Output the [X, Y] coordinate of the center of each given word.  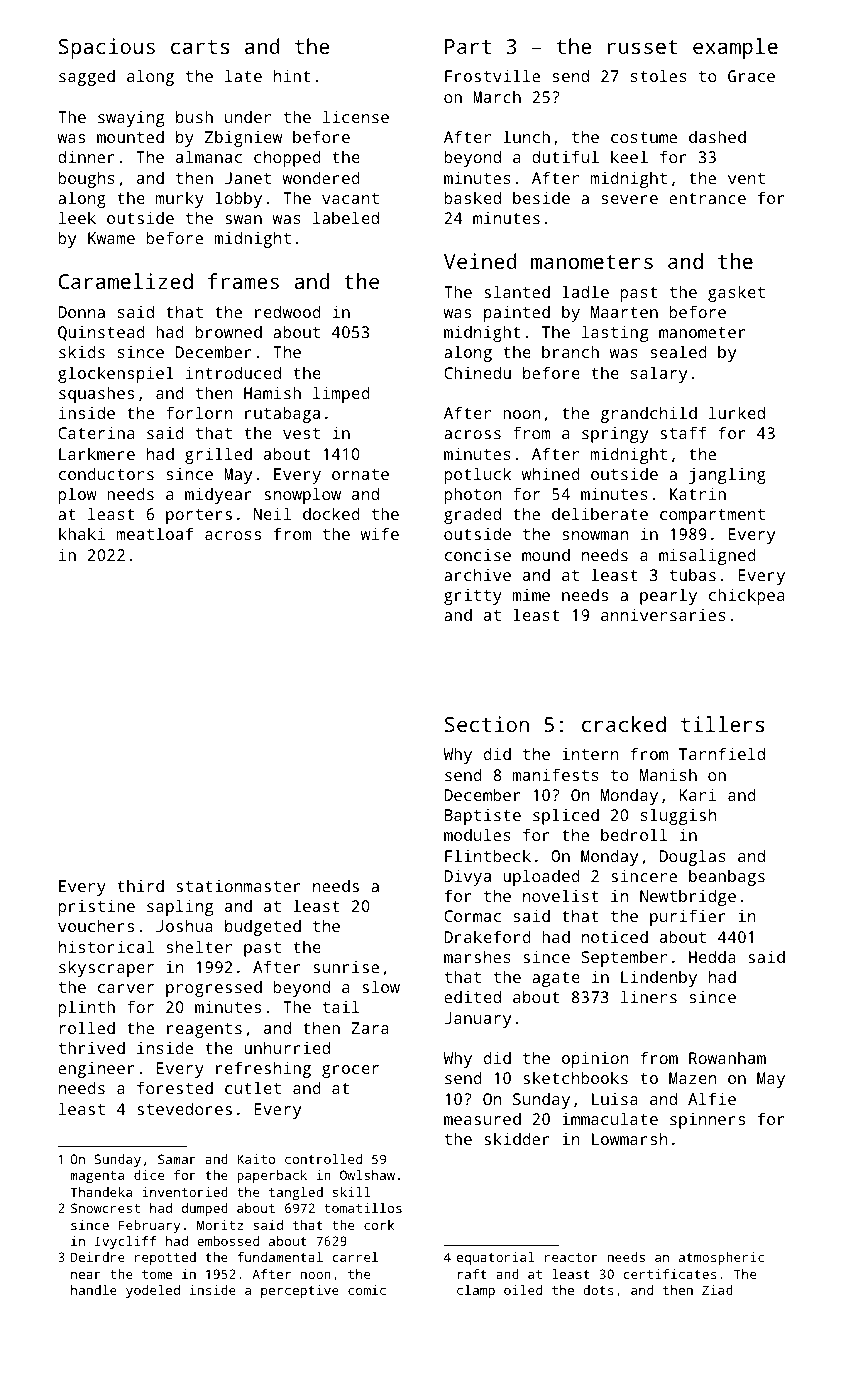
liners [649, 996]
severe [629, 199]
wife [380, 533]
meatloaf [155, 533]
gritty [473, 597]
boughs [86, 179]
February [149, 1226]
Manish [668, 774]
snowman [595, 535]
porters [199, 516]
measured [482, 1118]
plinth [86, 1008]
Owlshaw [367, 1175]
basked [472, 197]
